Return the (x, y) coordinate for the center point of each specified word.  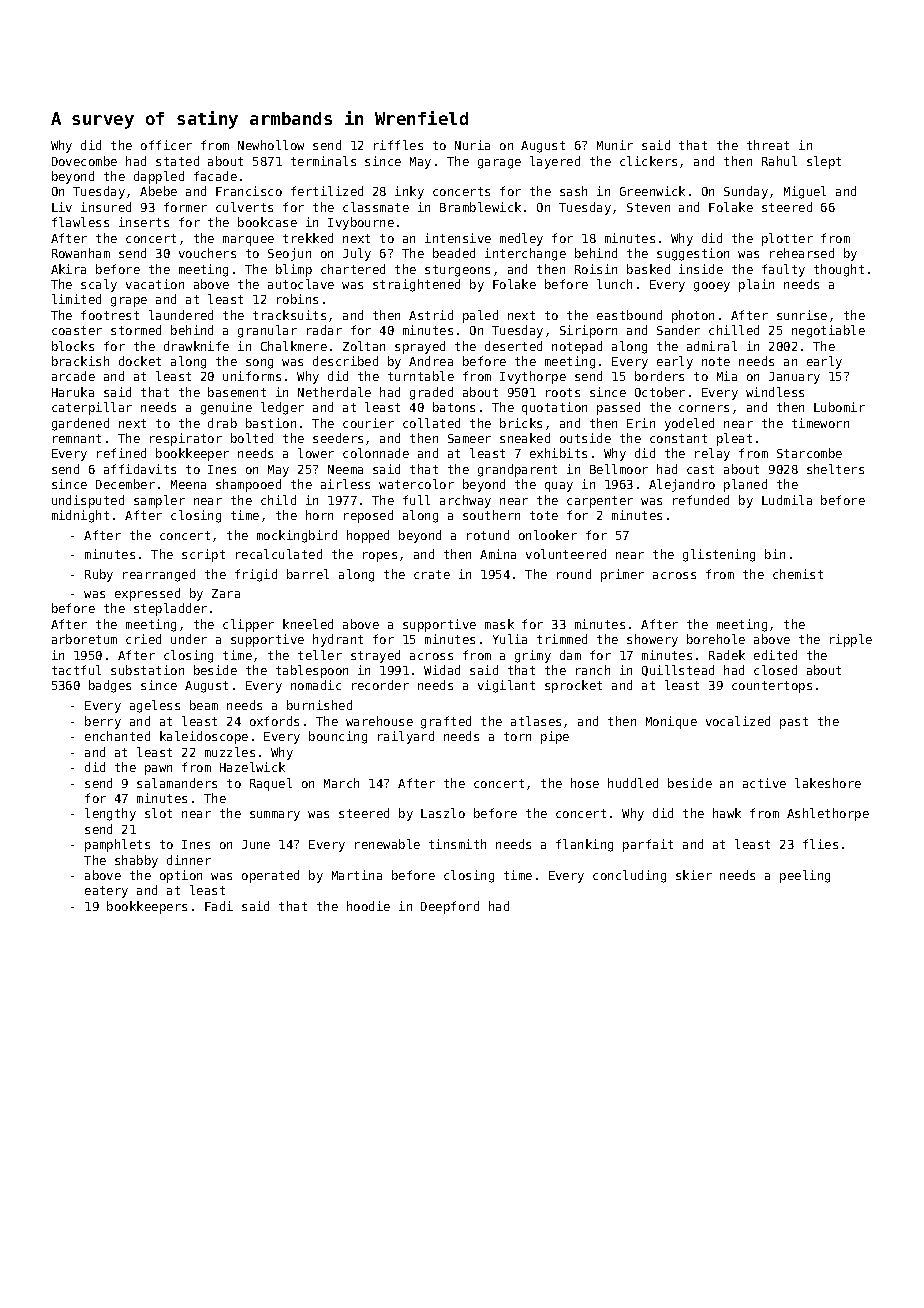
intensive (458, 238)
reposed (368, 516)
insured (106, 207)
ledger (282, 408)
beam (204, 705)
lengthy (110, 814)
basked (648, 269)
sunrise (802, 315)
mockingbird (297, 536)
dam (570, 655)
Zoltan (364, 346)
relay (712, 454)
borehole (716, 639)
